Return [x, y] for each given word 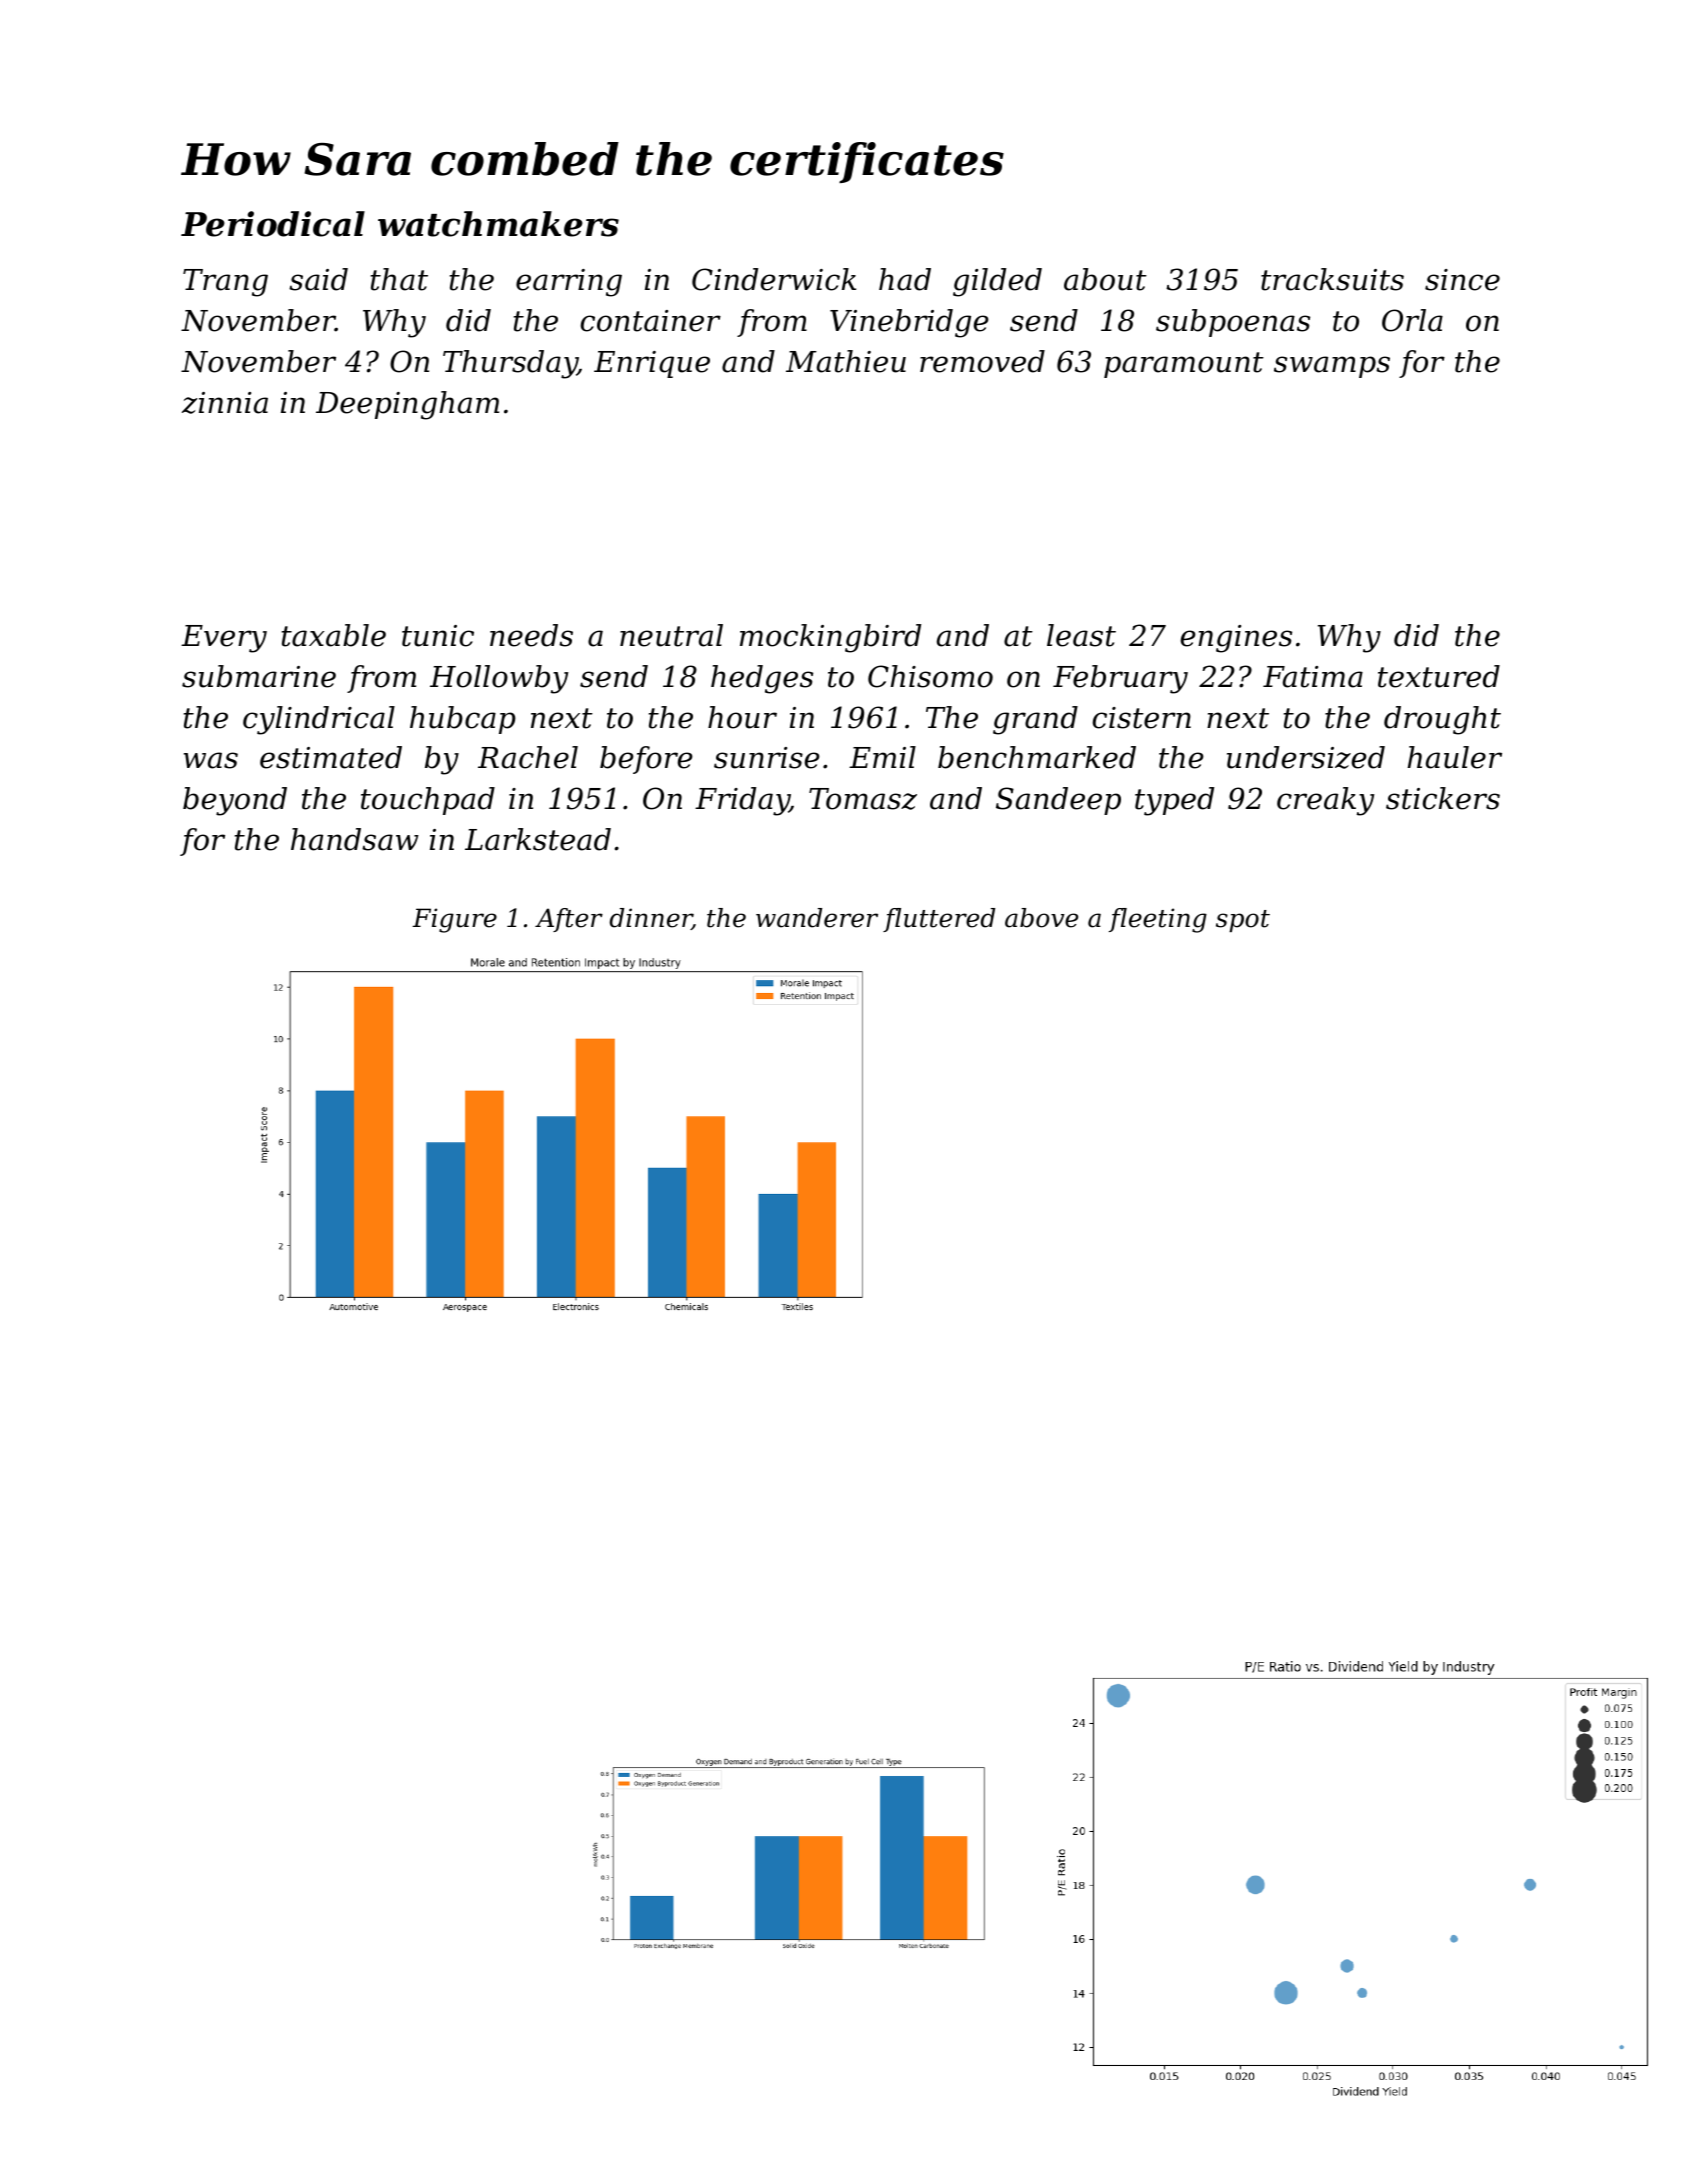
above [1041, 918]
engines [1236, 639]
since [1462, 280]
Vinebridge [909, 323]
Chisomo [930, 676]
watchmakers [498, 224]
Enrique [652, 364]
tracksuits [1332, 279]
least [1081, 635]
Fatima [1313, 677]
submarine [259, 676]
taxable [334, 635]
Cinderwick [774, 279]
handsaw [355, 839]
